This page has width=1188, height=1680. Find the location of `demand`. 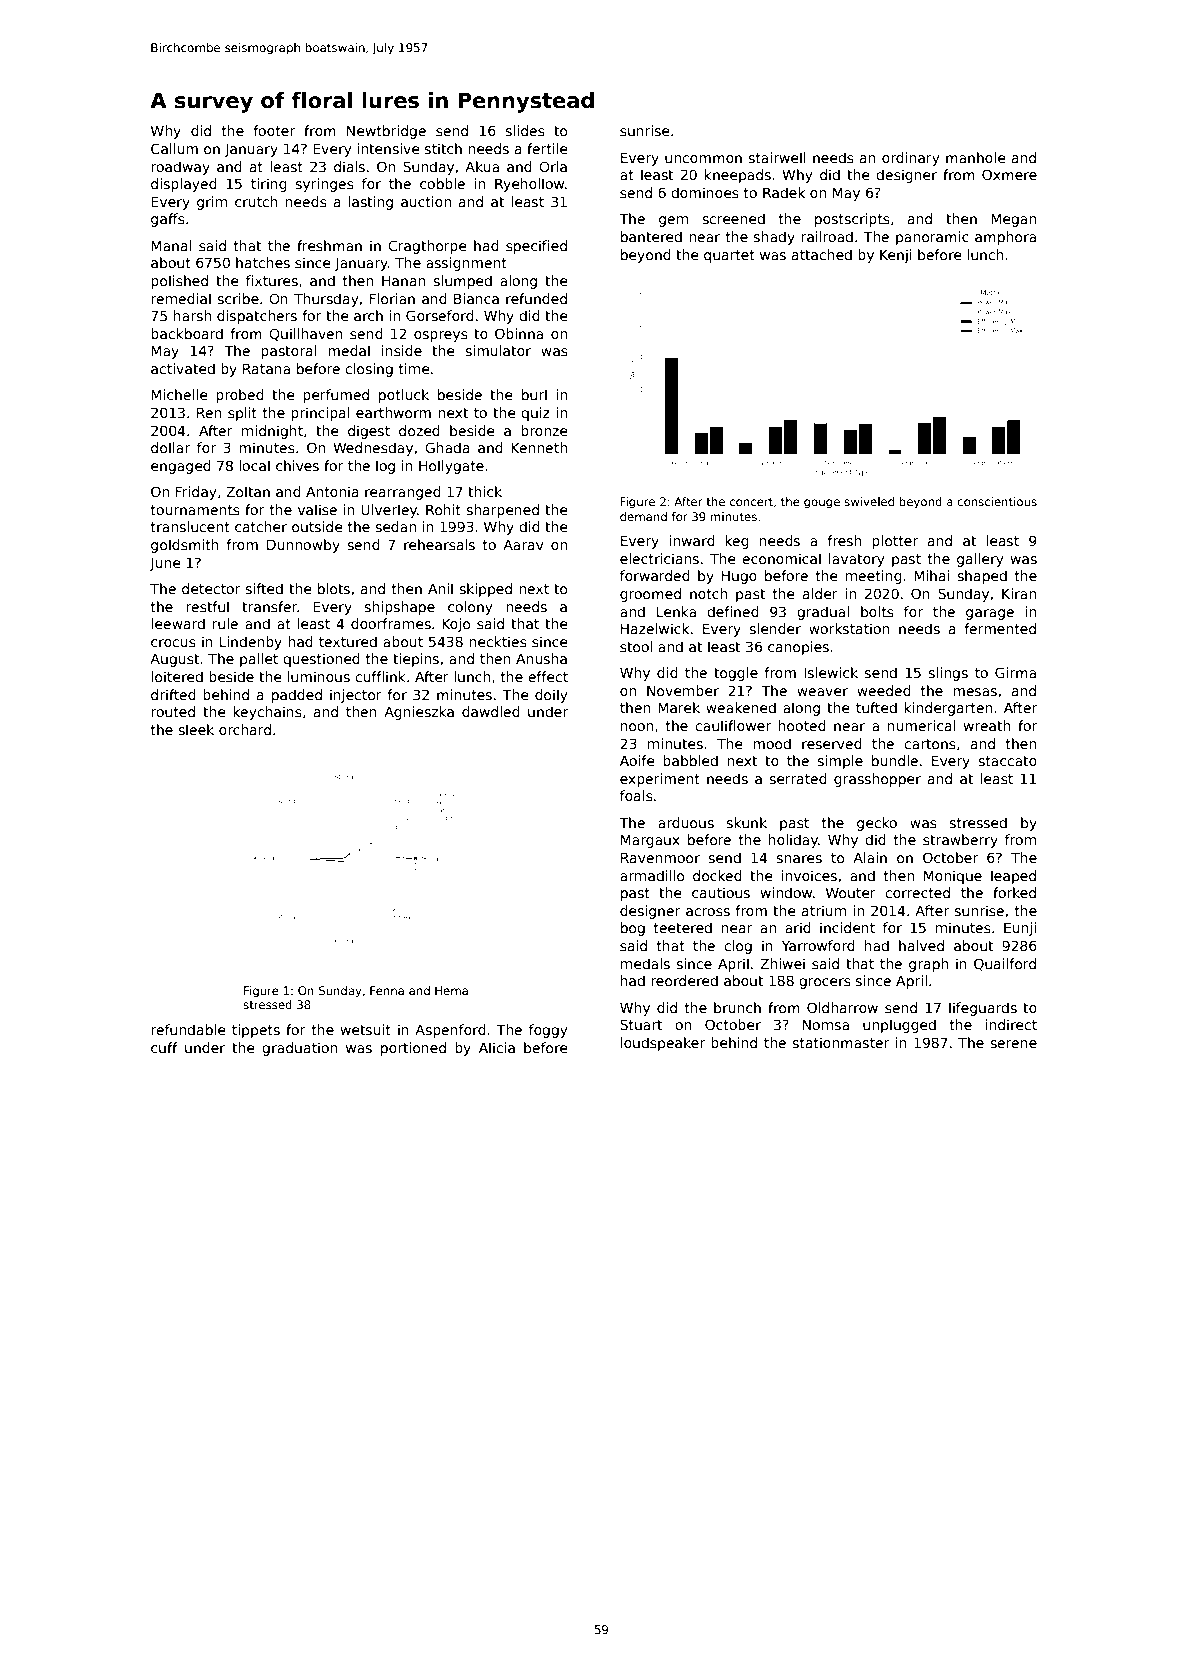

demand is located at coordinates (643, 516).
